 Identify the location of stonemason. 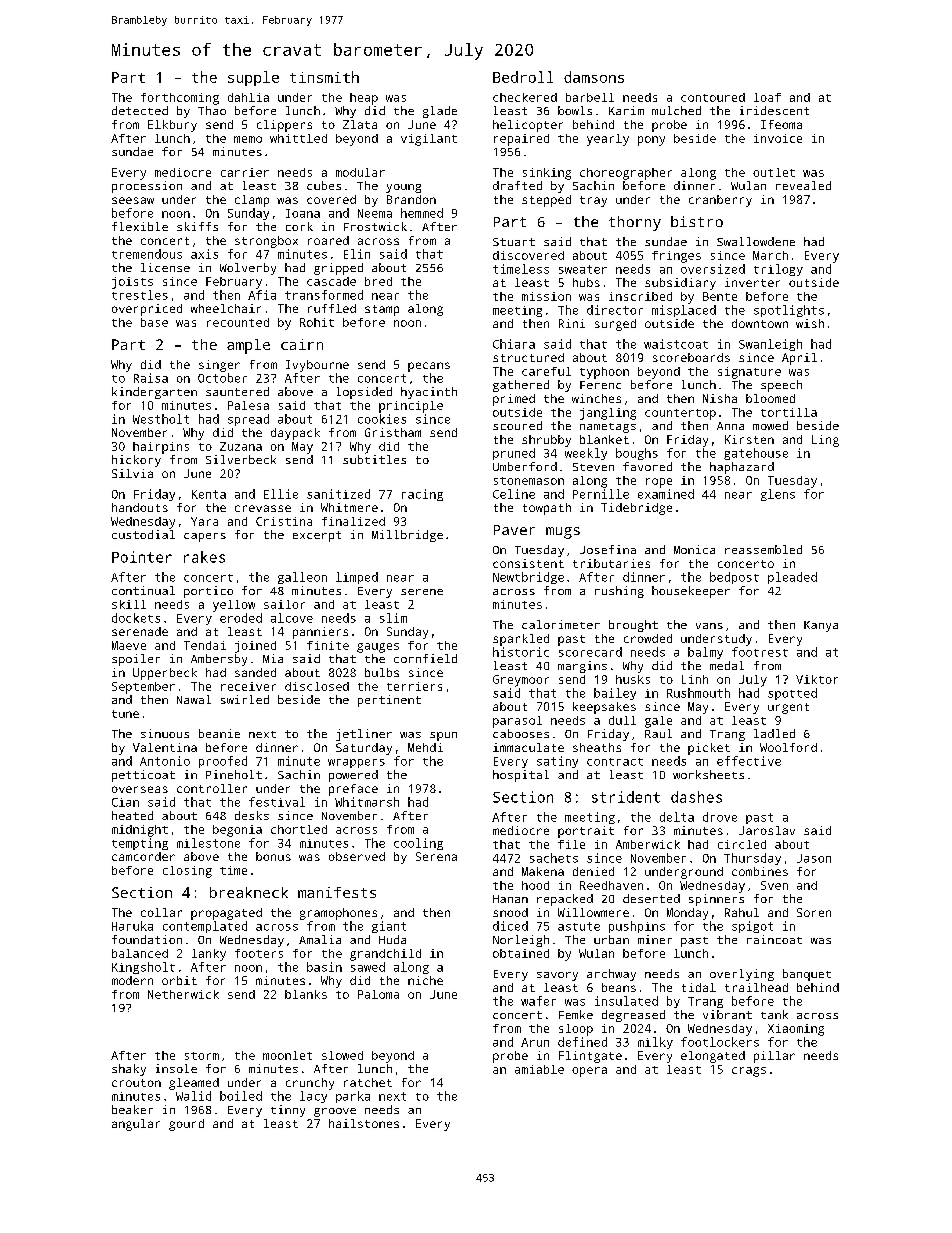
(529, 481).
